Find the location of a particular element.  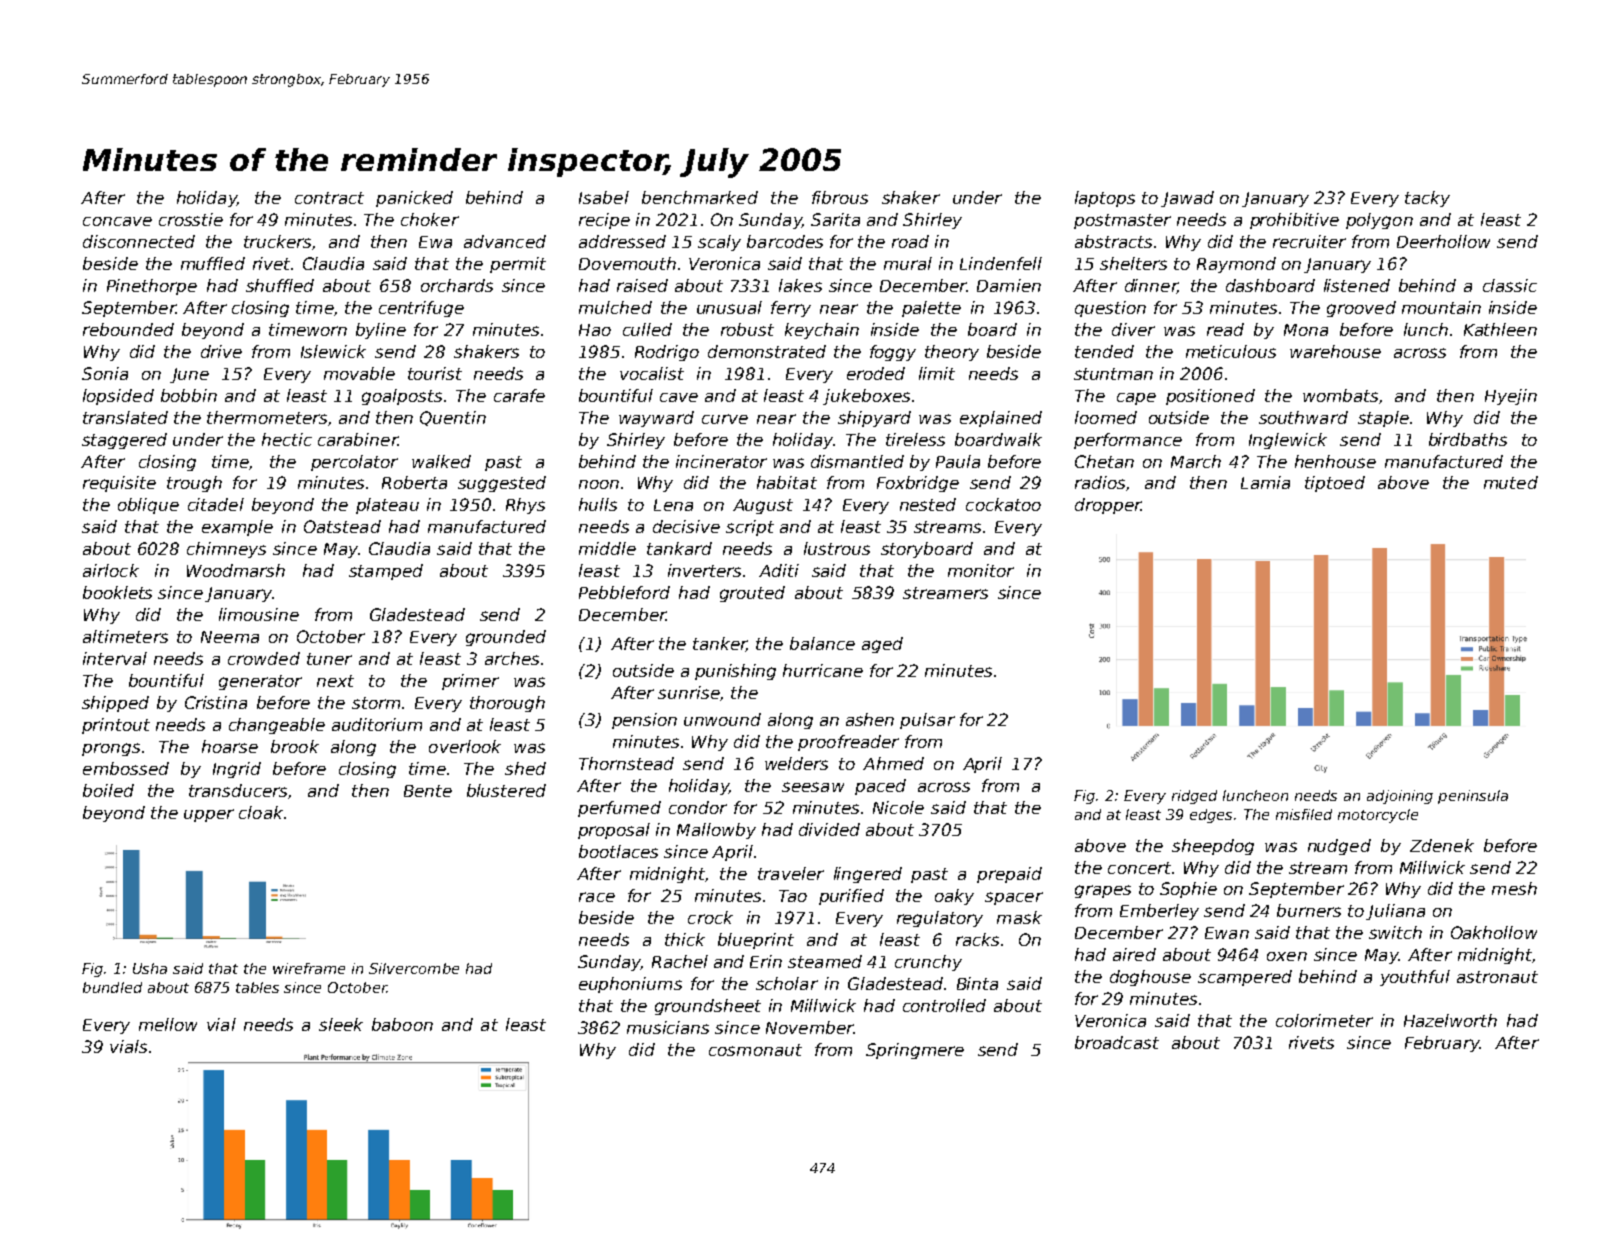

middle is located at coordinates (607, 548).
